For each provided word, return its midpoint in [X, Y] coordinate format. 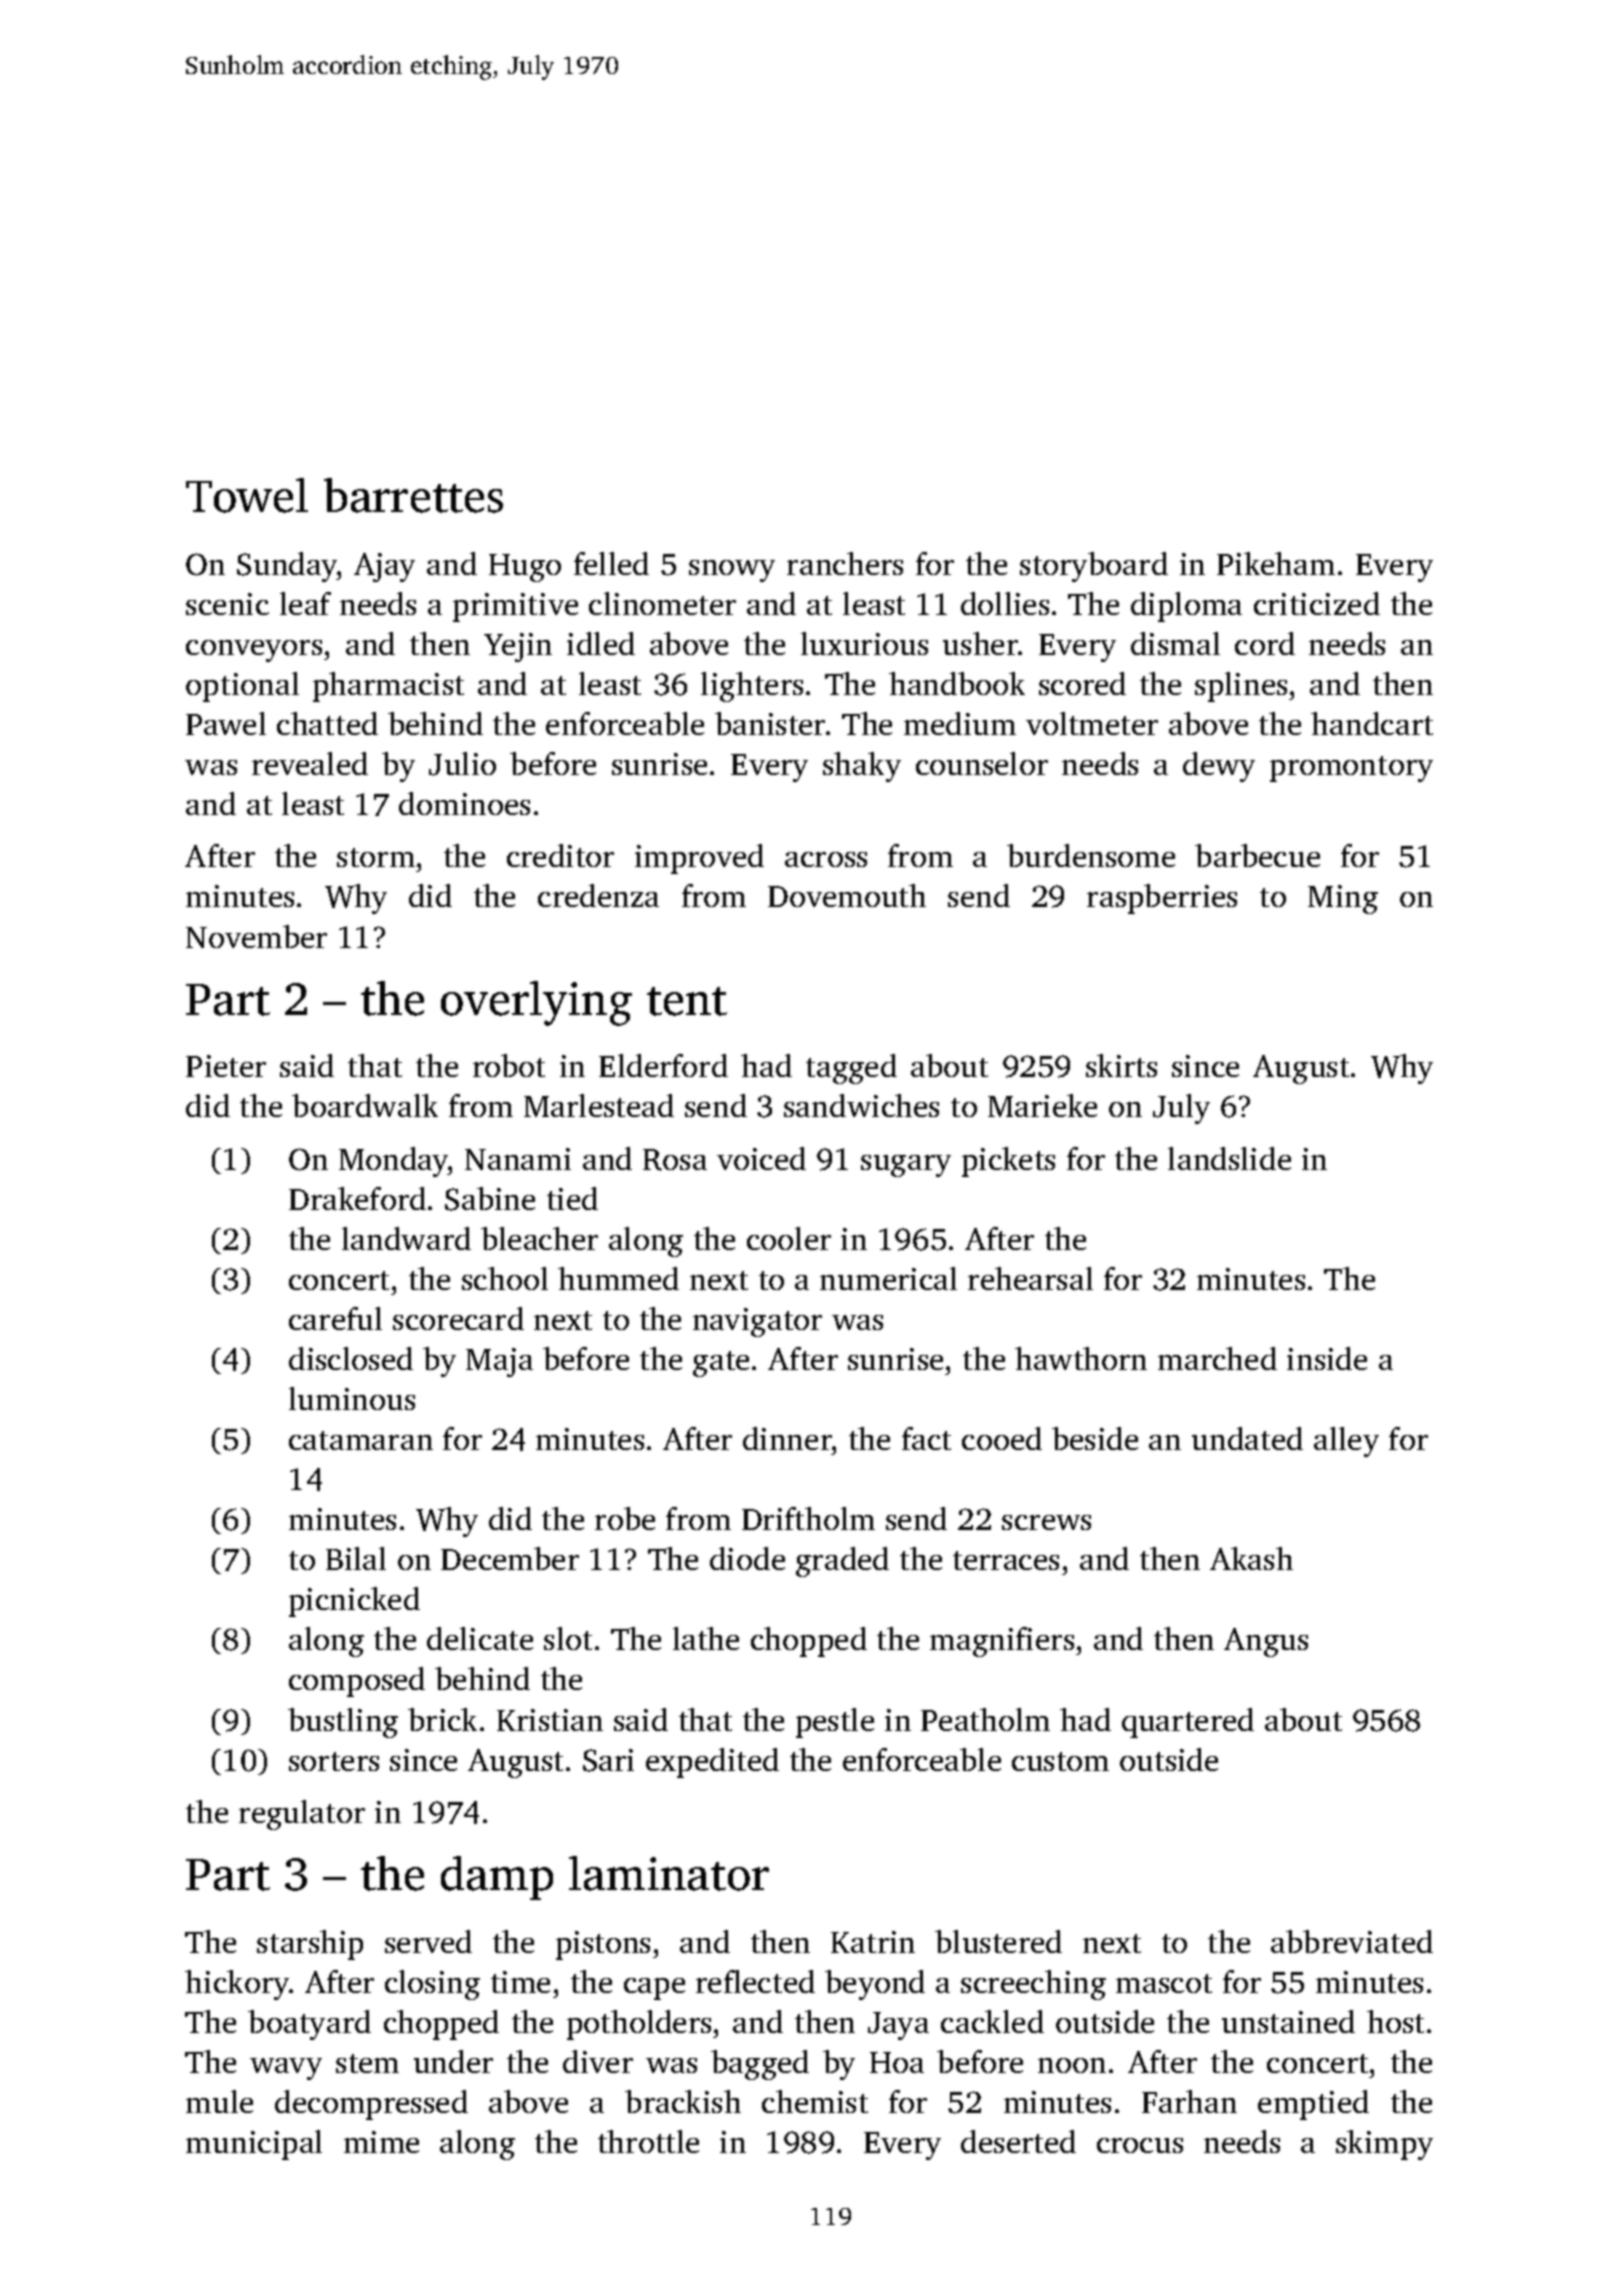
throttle [648, 2141]
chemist [815, 2101]
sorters [334, 1761]
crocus [1140, 2145]
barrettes [413, 495]
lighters [752, 687]
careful [335, 1318]
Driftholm [808, 1518]
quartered [1188, 1723]
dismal [1175, 643]
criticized [1317, 603]
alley [1346, 1442]
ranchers [845, 563]
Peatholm [985, 1719]
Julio [462, 764]
